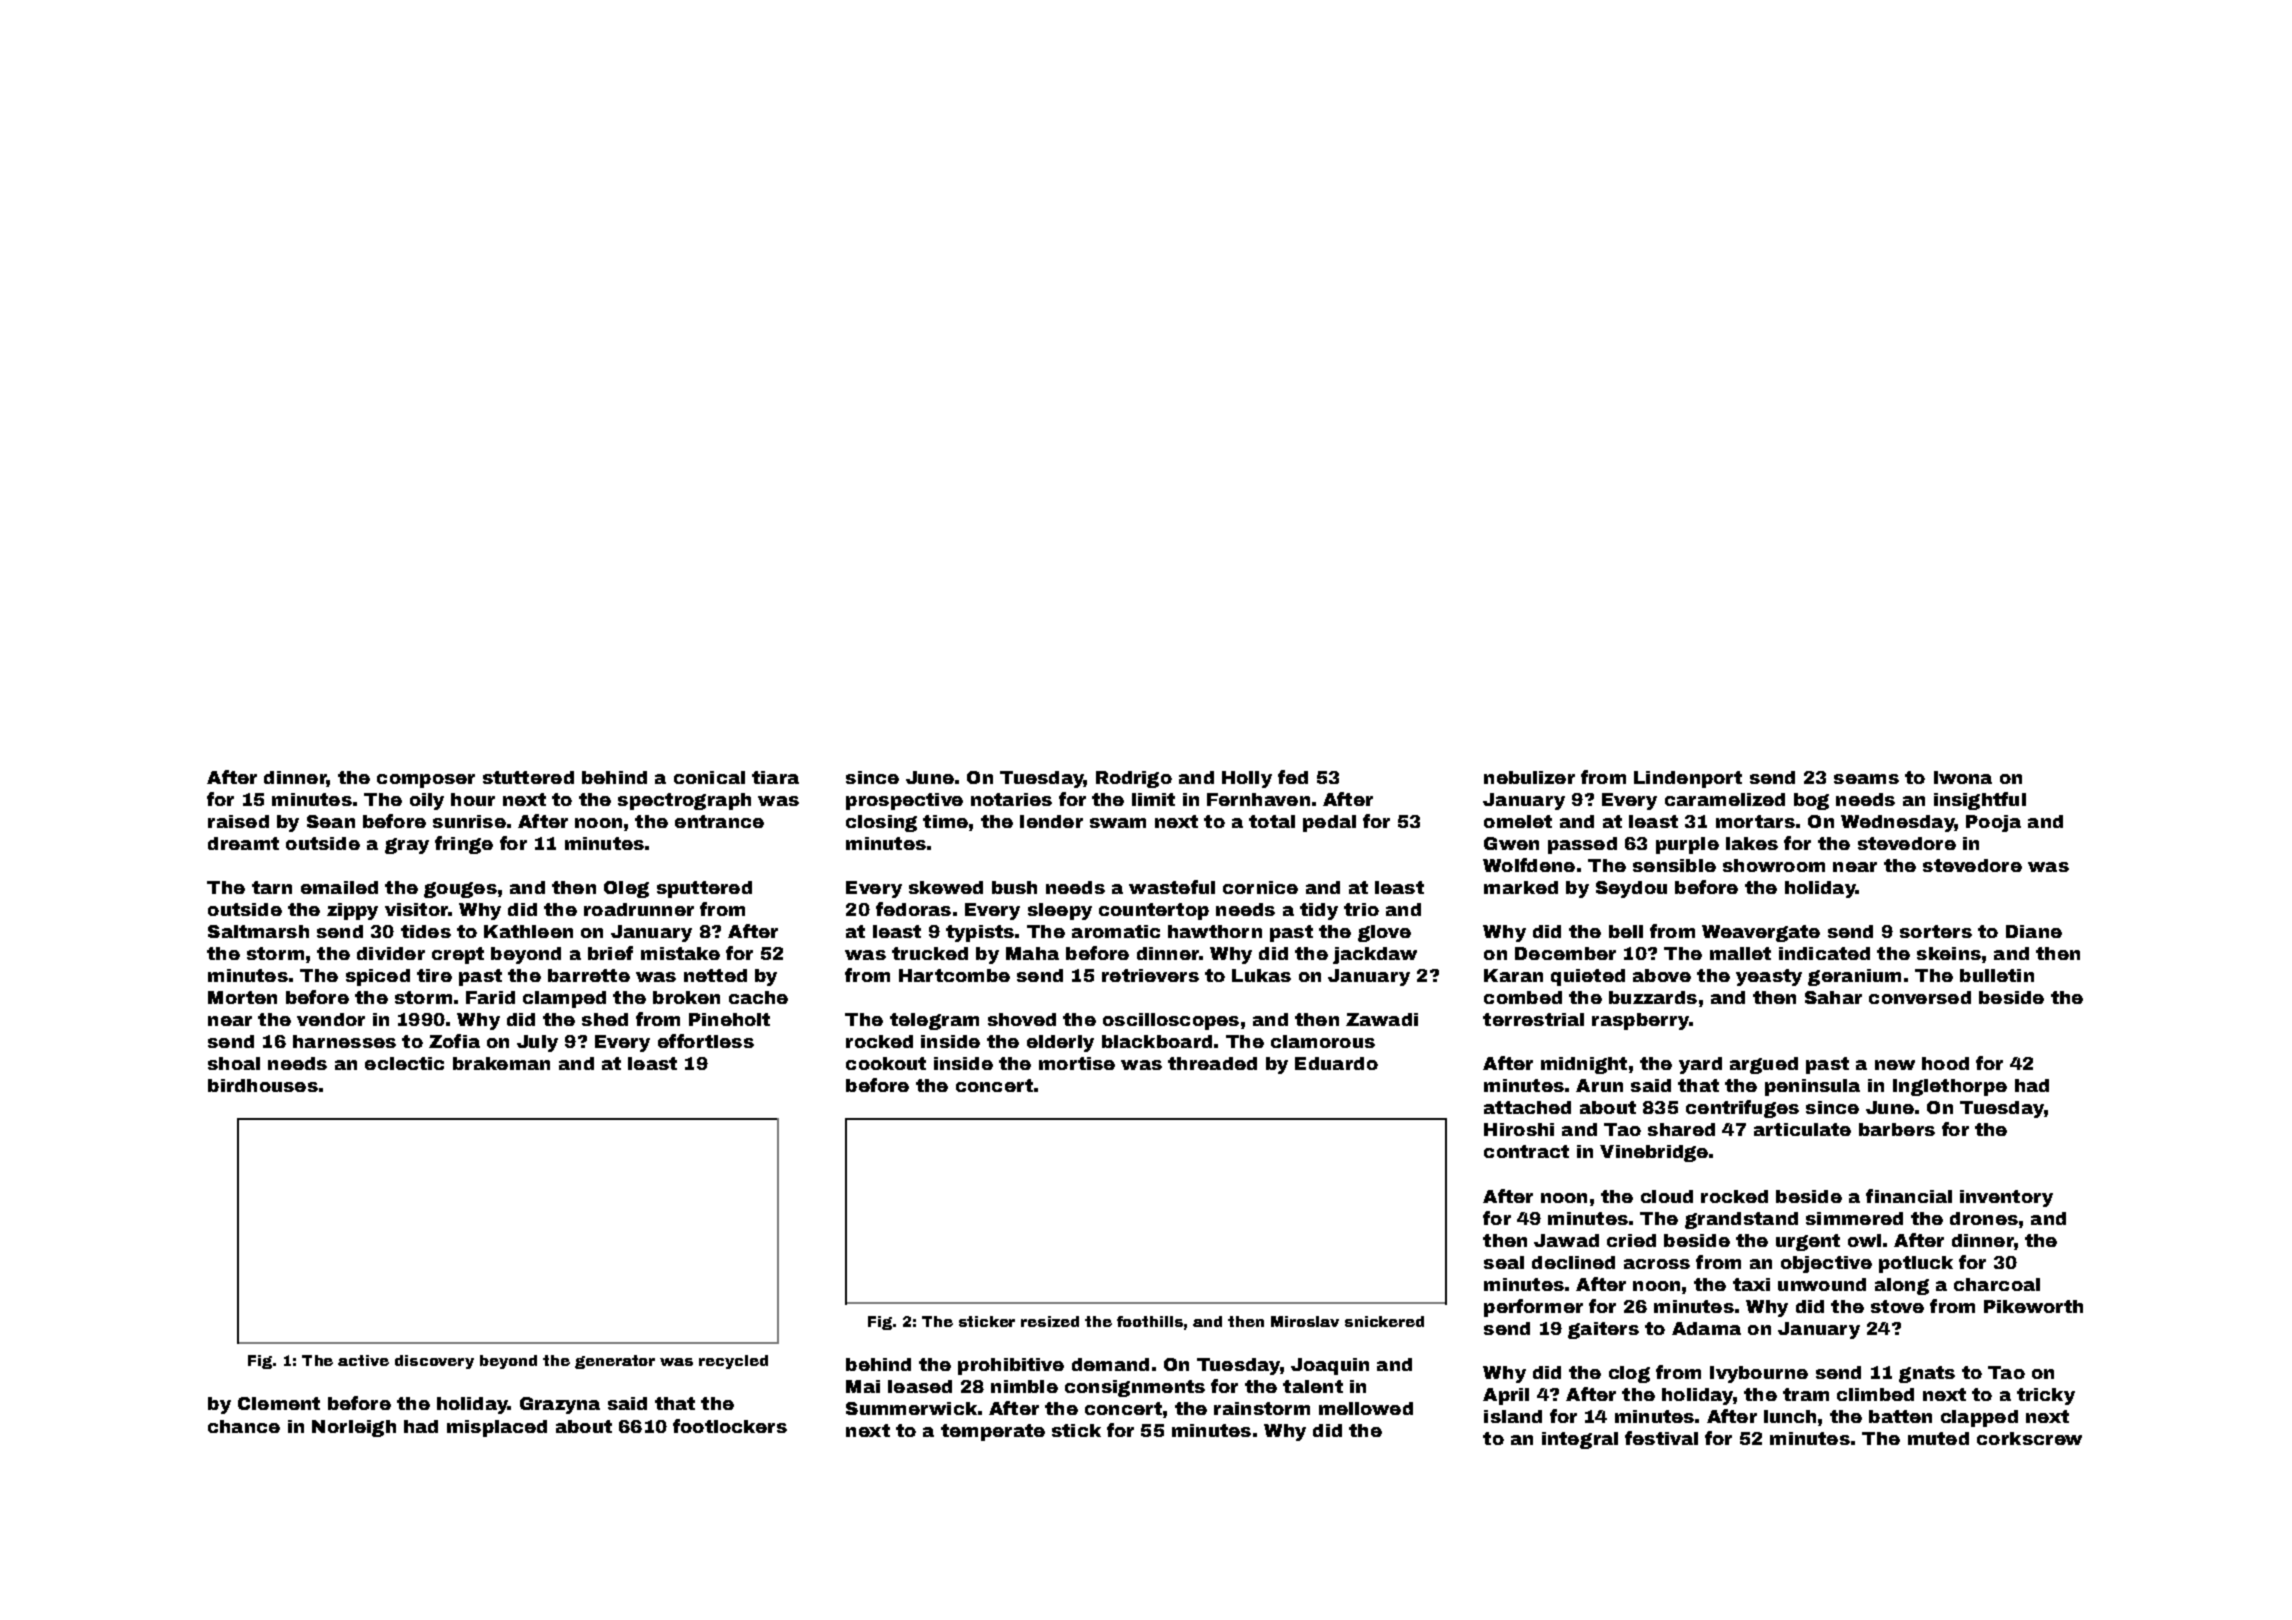 The image size is (2292, 1620). I want to click on bell, so click(1626, 931).
